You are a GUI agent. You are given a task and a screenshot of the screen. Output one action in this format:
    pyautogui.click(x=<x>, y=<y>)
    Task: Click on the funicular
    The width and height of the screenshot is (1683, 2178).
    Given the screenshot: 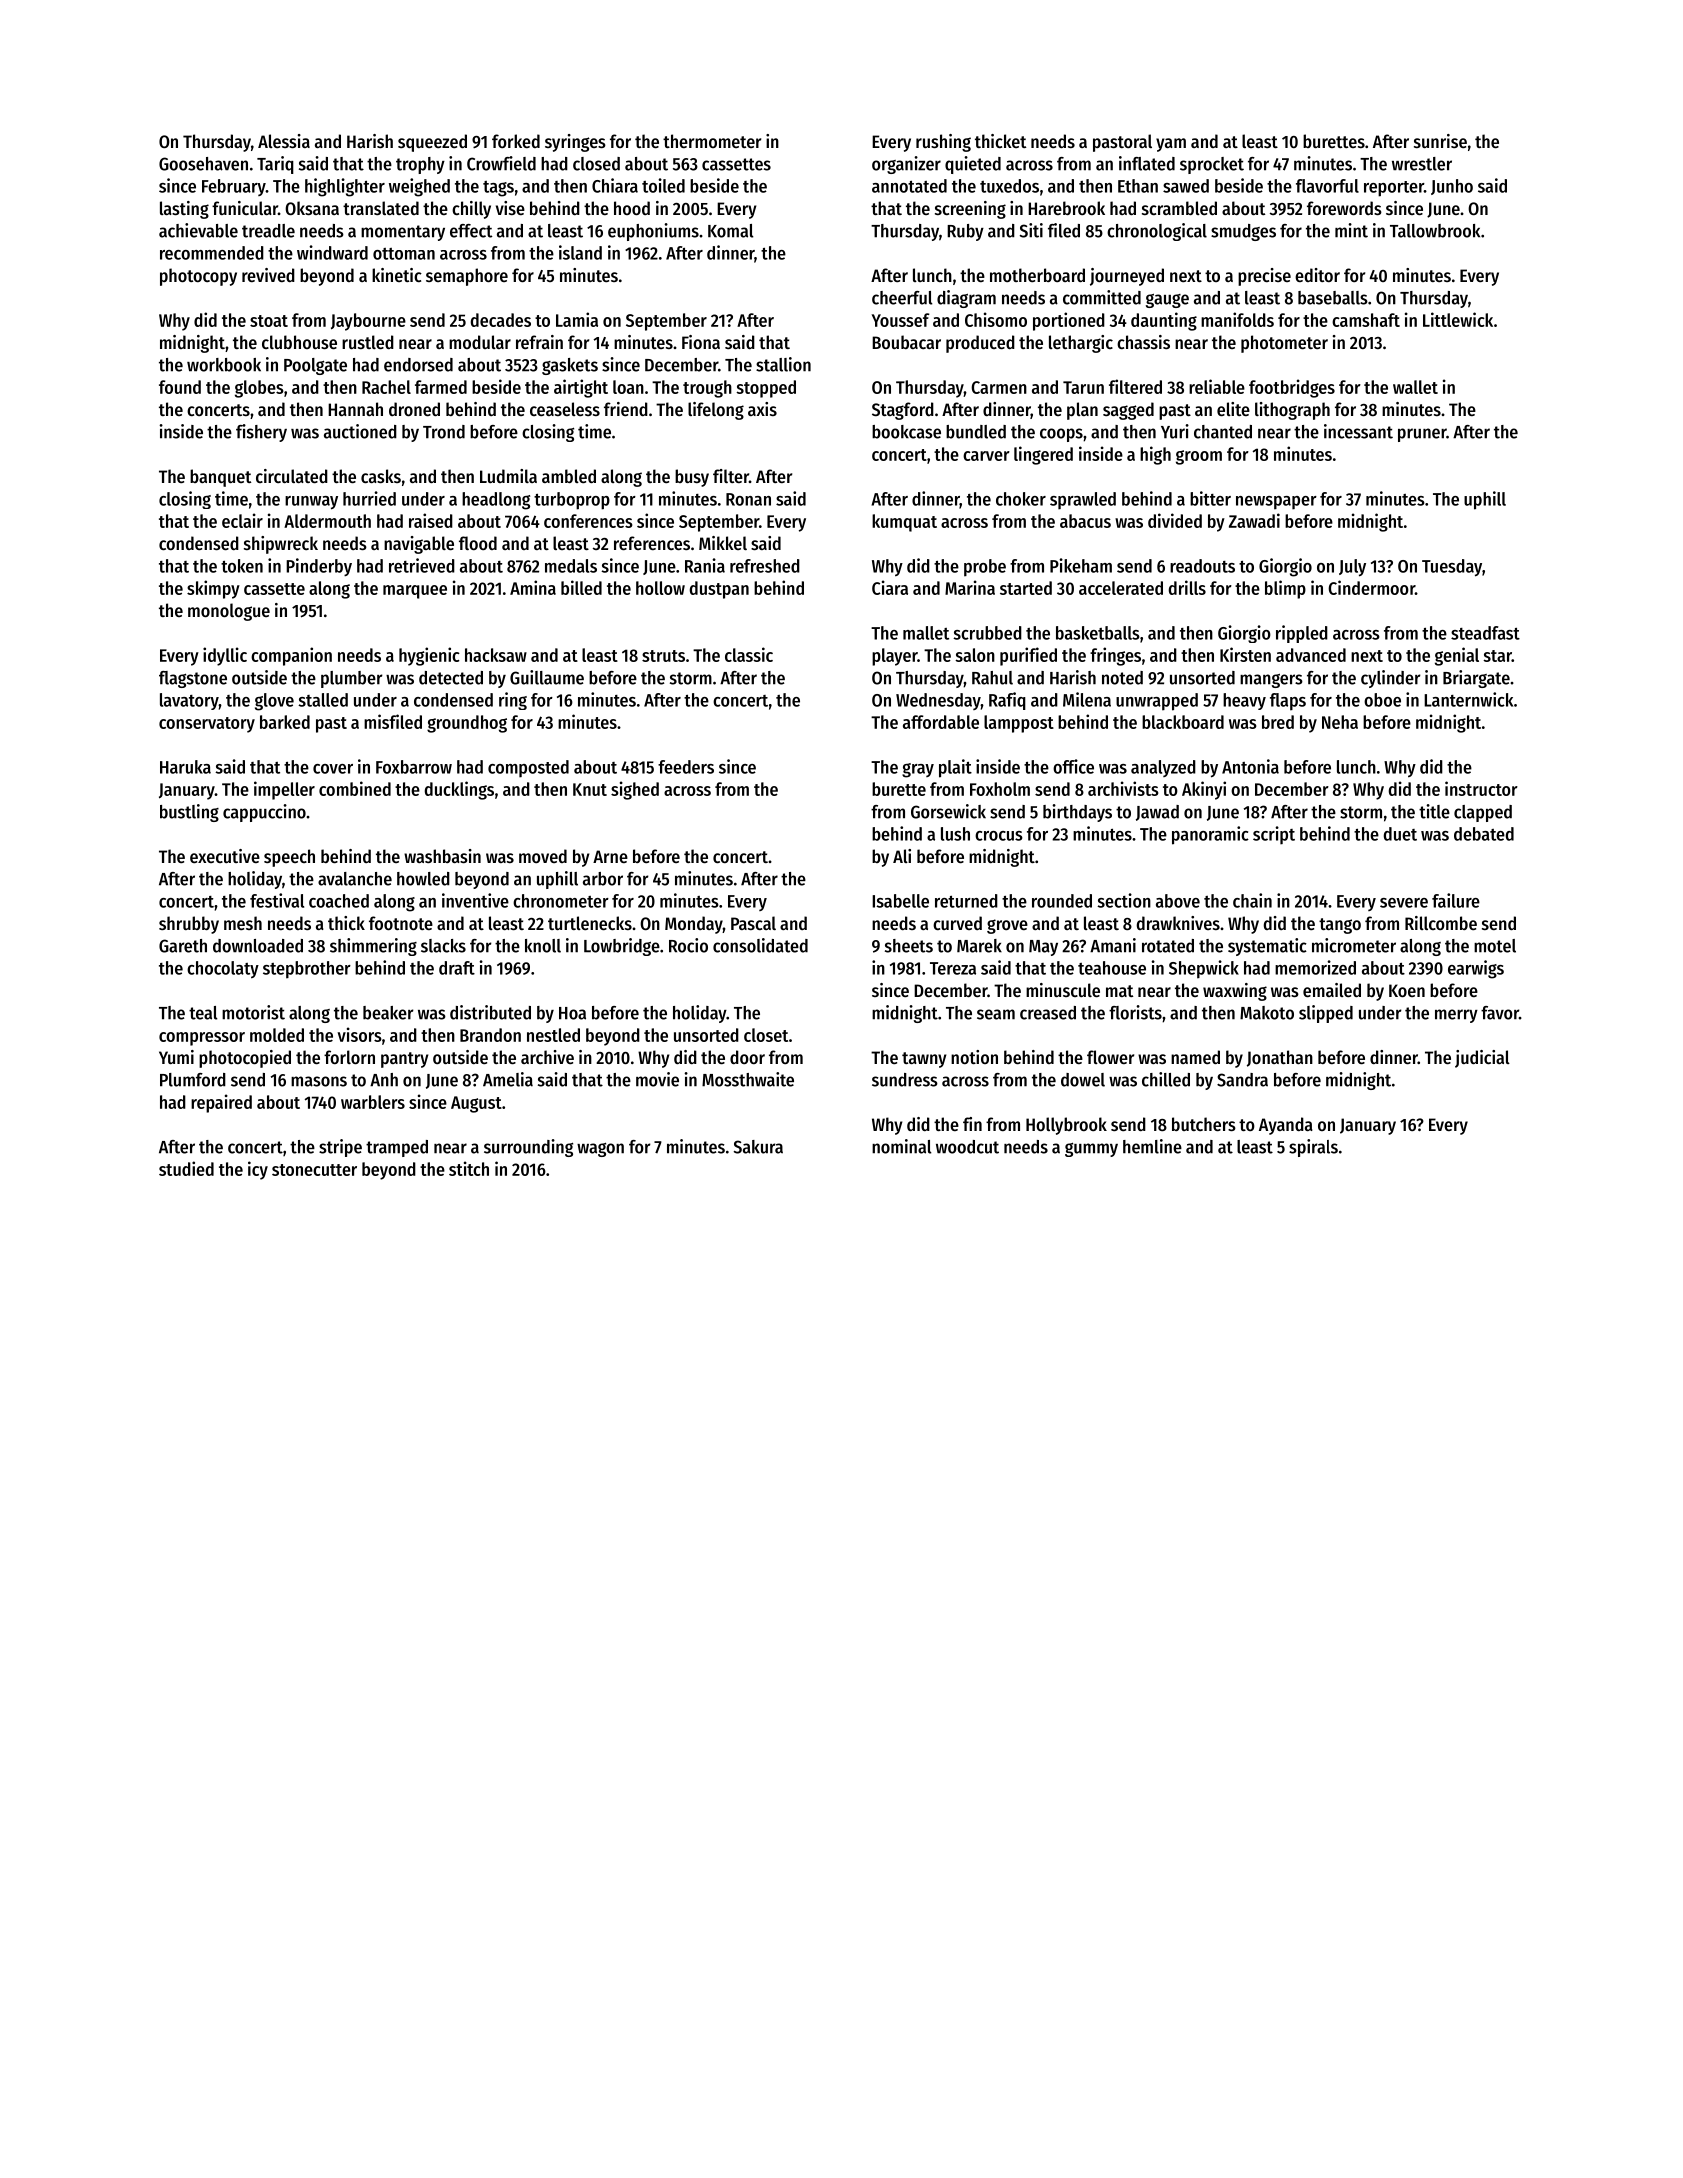 What is the action you would take?
    pyautogui.click(x=245, y=208)
